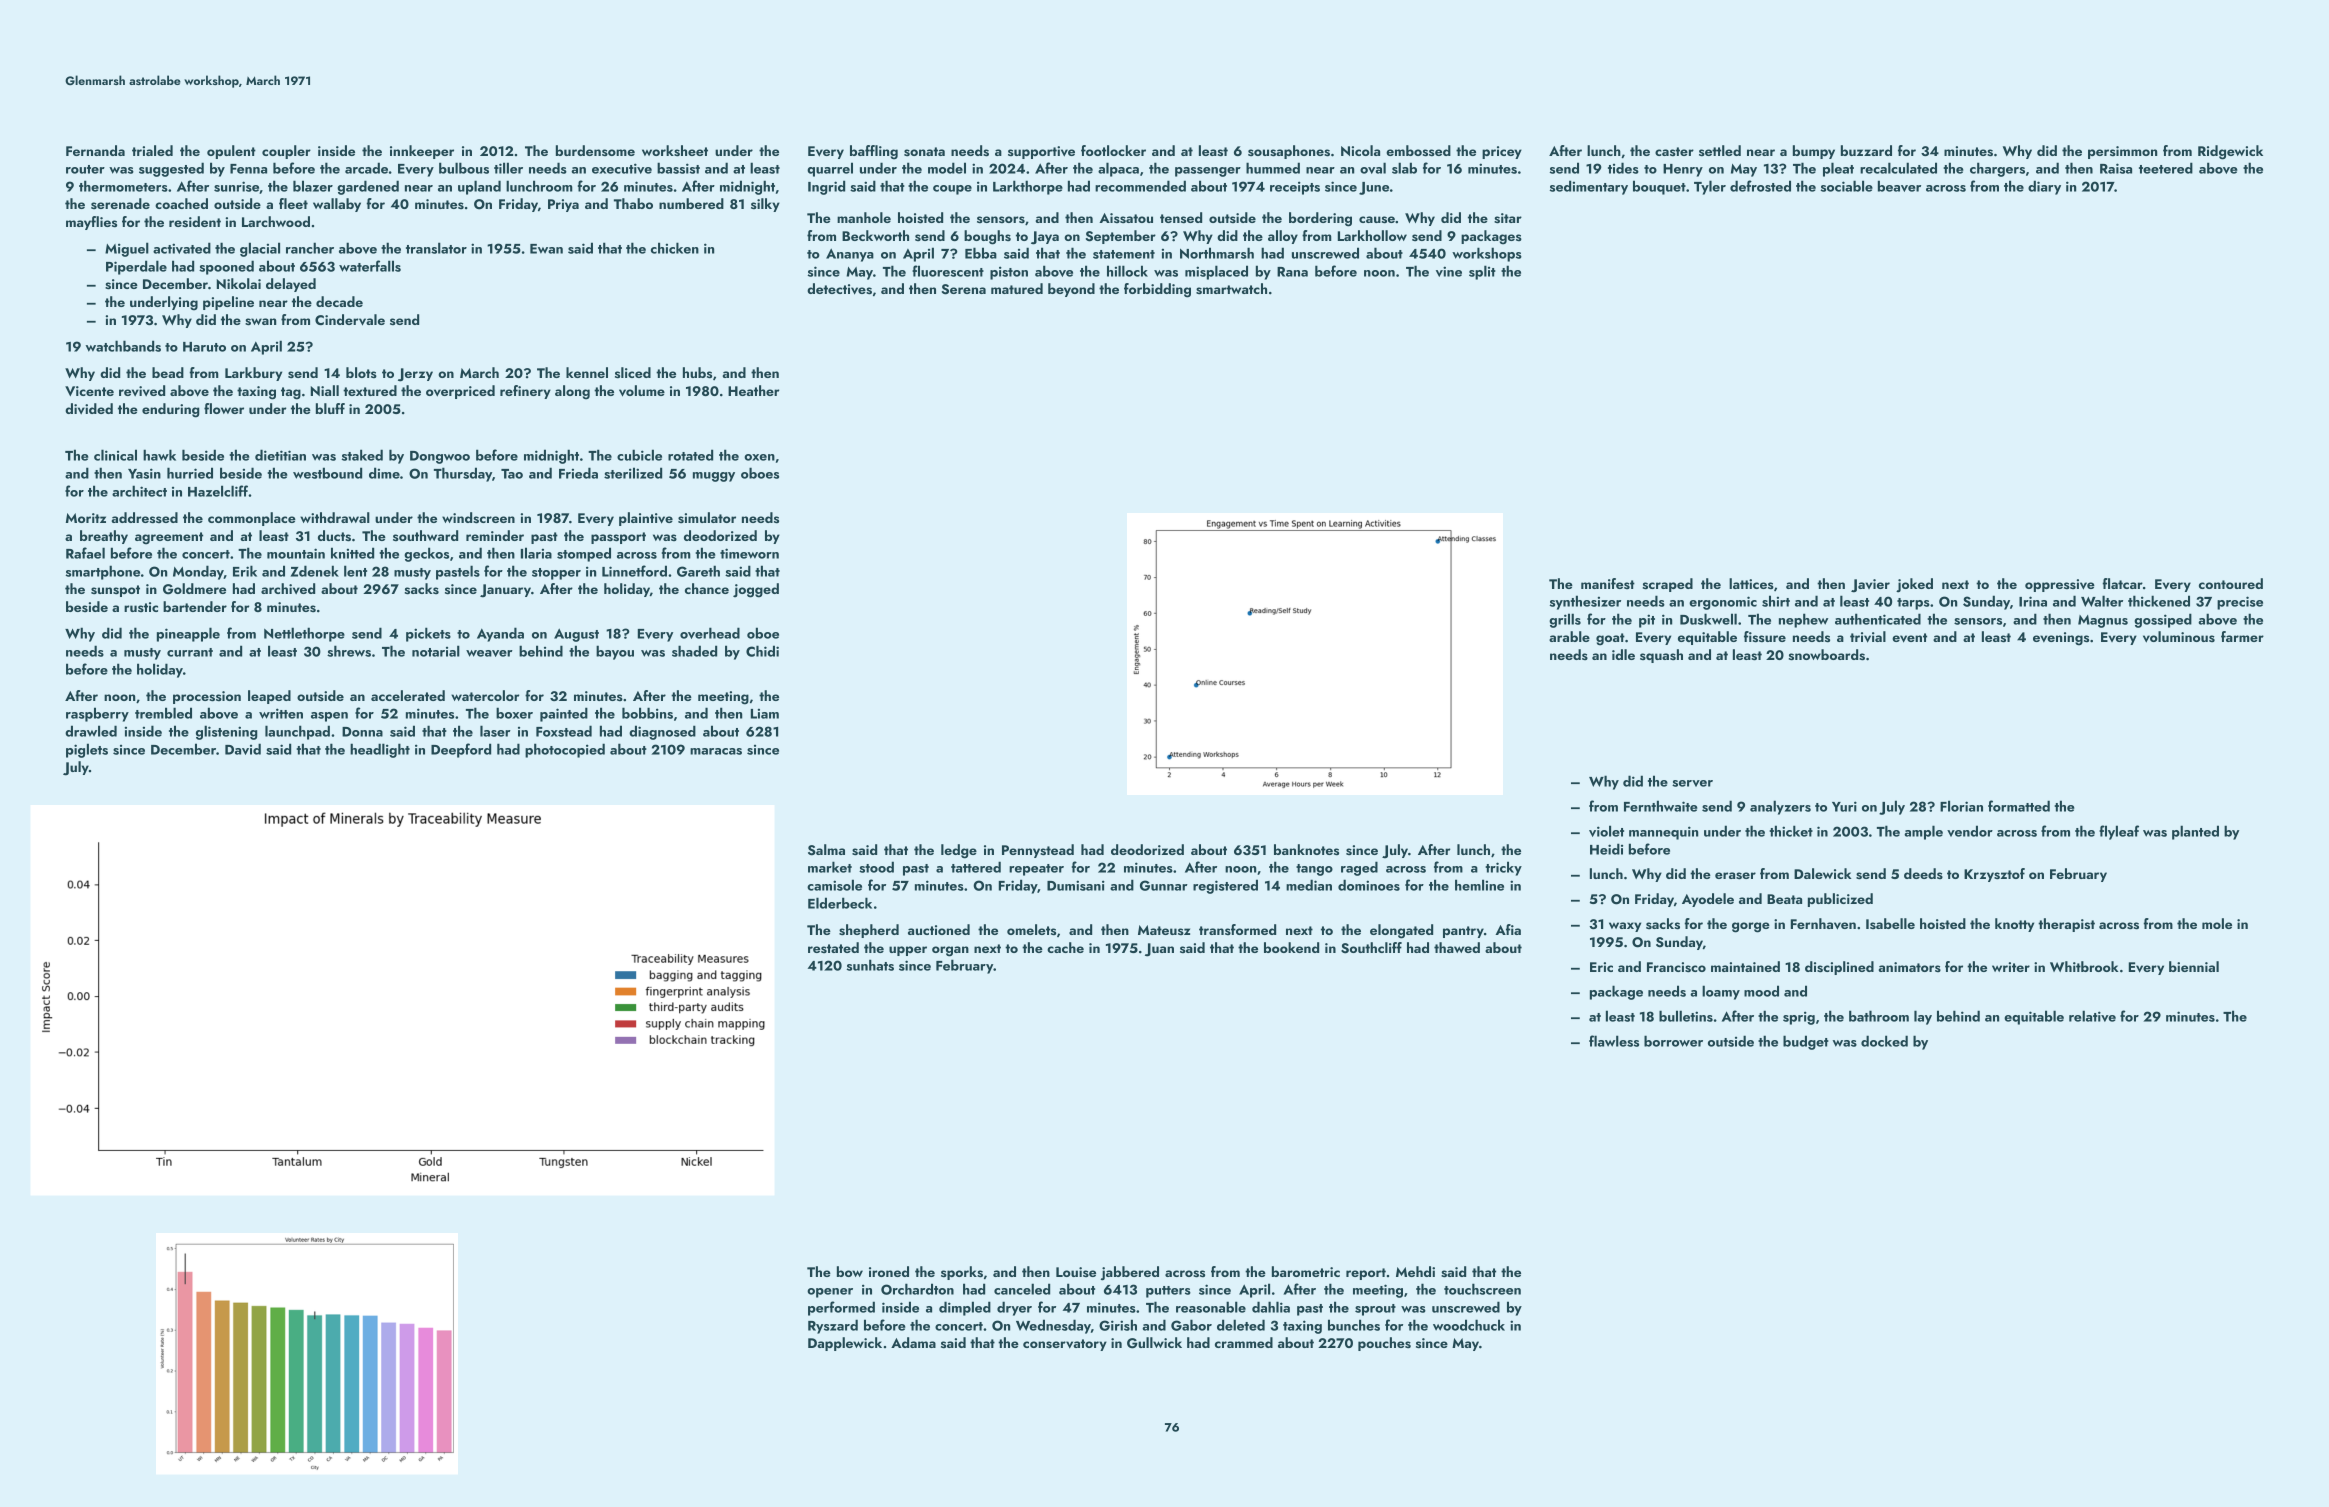 The width and height of the screenshot is (2329, 1507). I want to click on formatted, so click(2019, 806).
